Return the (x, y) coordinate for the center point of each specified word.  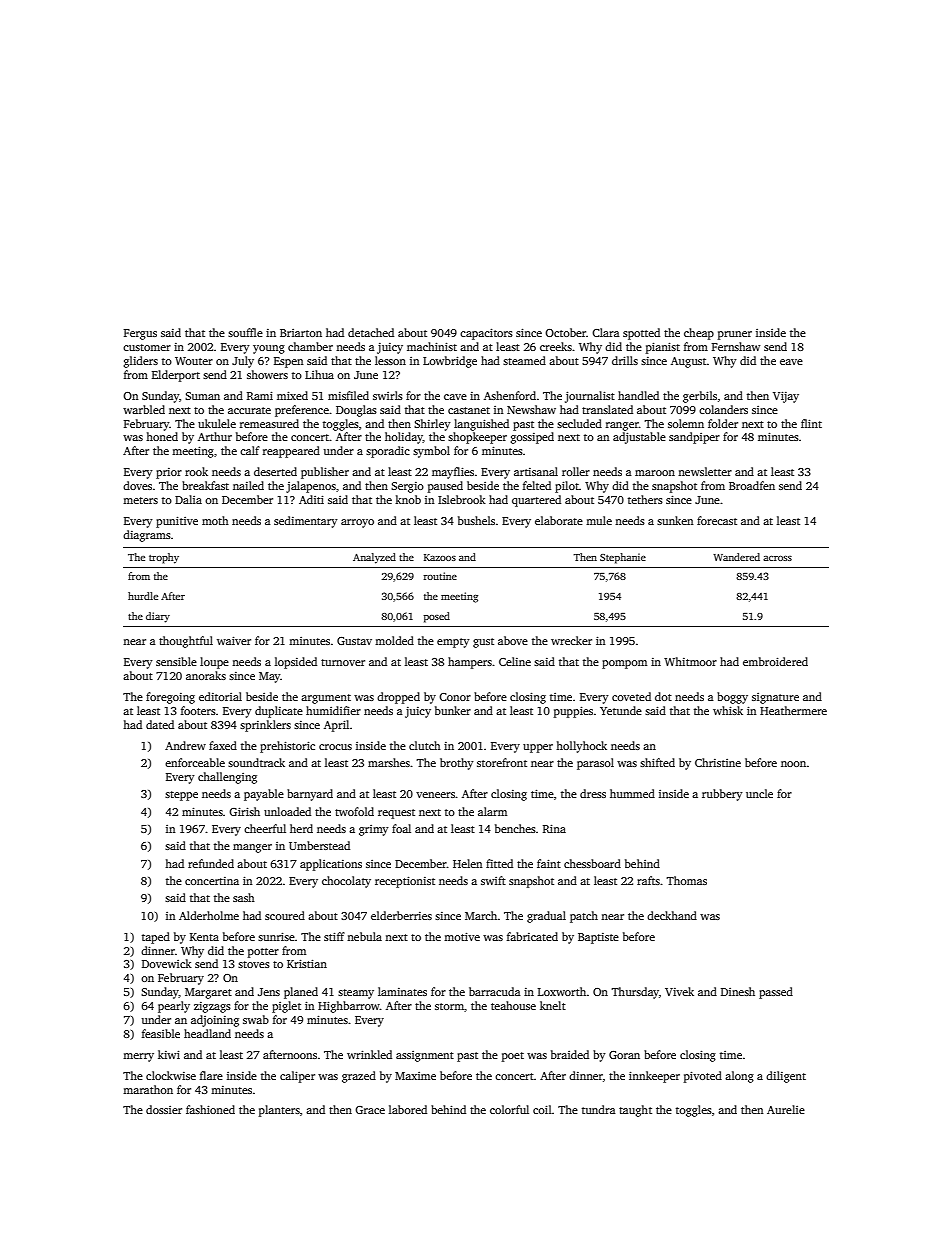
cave (455, 397)
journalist (590, 397)
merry (138, 1057)
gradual (546, 917)
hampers (470, 663)
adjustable (639, 438)
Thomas (687, 880)
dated (160, 724)
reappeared (291, 452)
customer (147, 347)
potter (263, 953)
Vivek (679, 991)
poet (513, 1057)
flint (811, 423)
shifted (657, 762)
